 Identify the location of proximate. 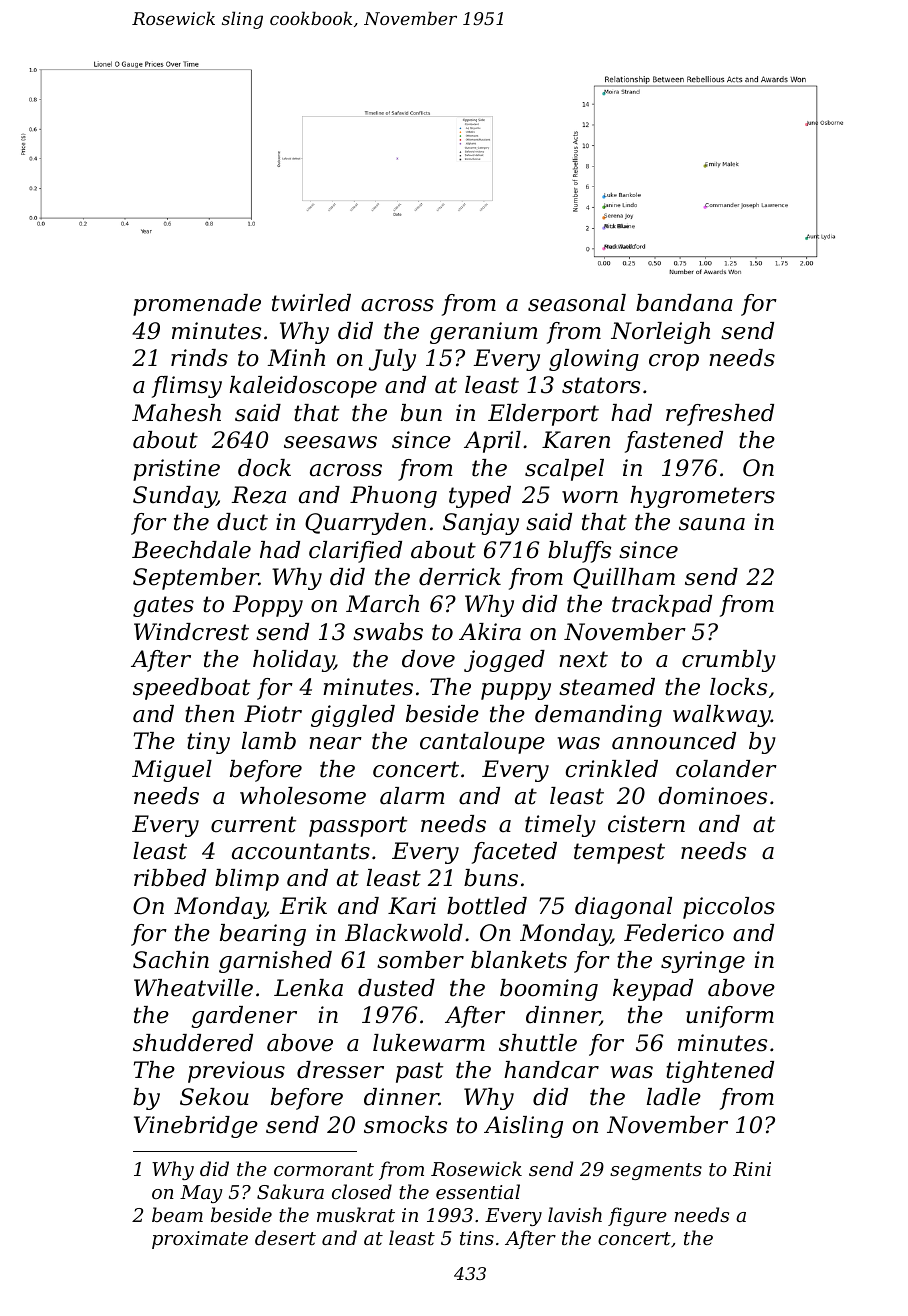
(200, 1240).
